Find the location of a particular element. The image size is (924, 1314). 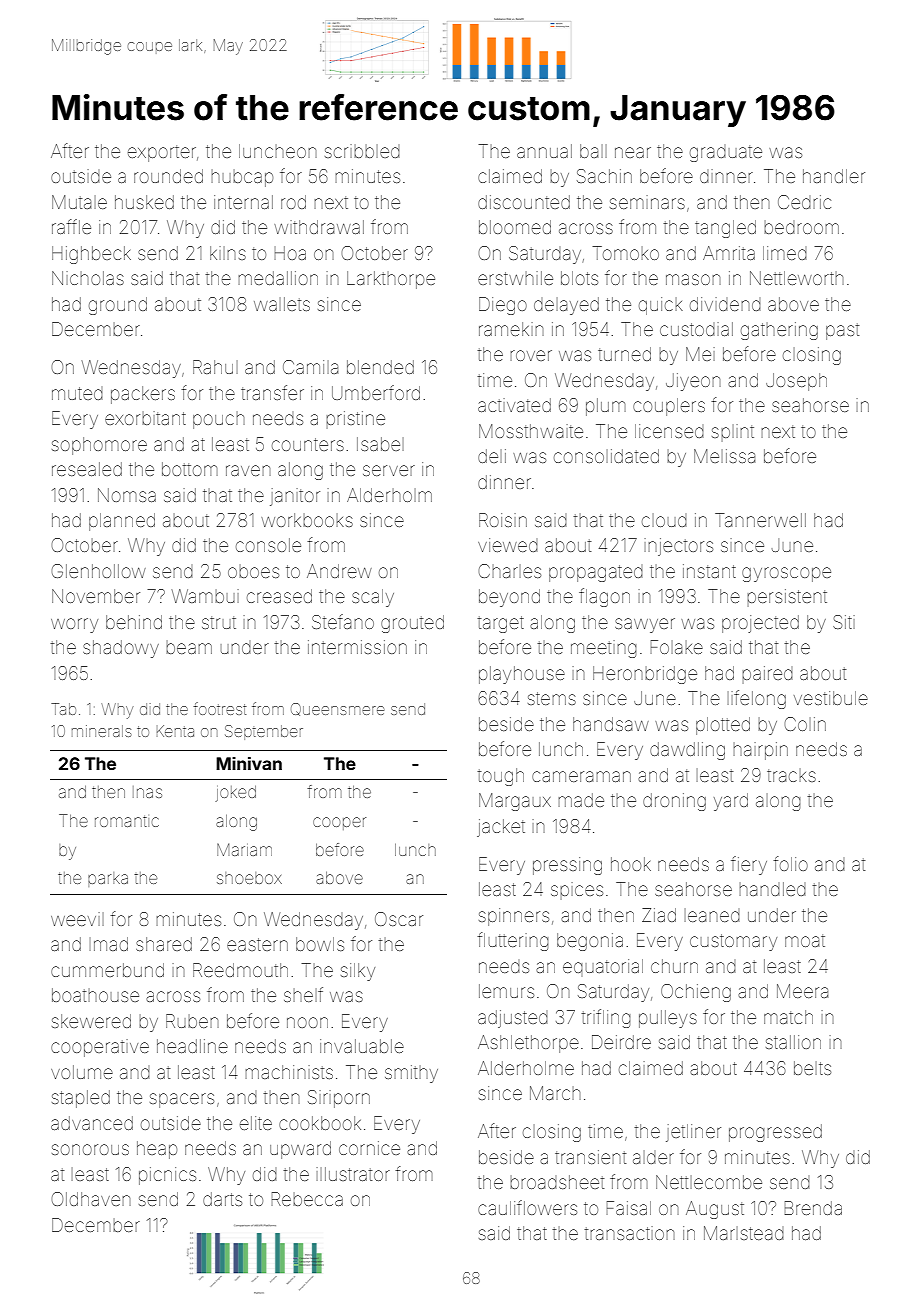

scribbled is located at coordinates (362, 151).
